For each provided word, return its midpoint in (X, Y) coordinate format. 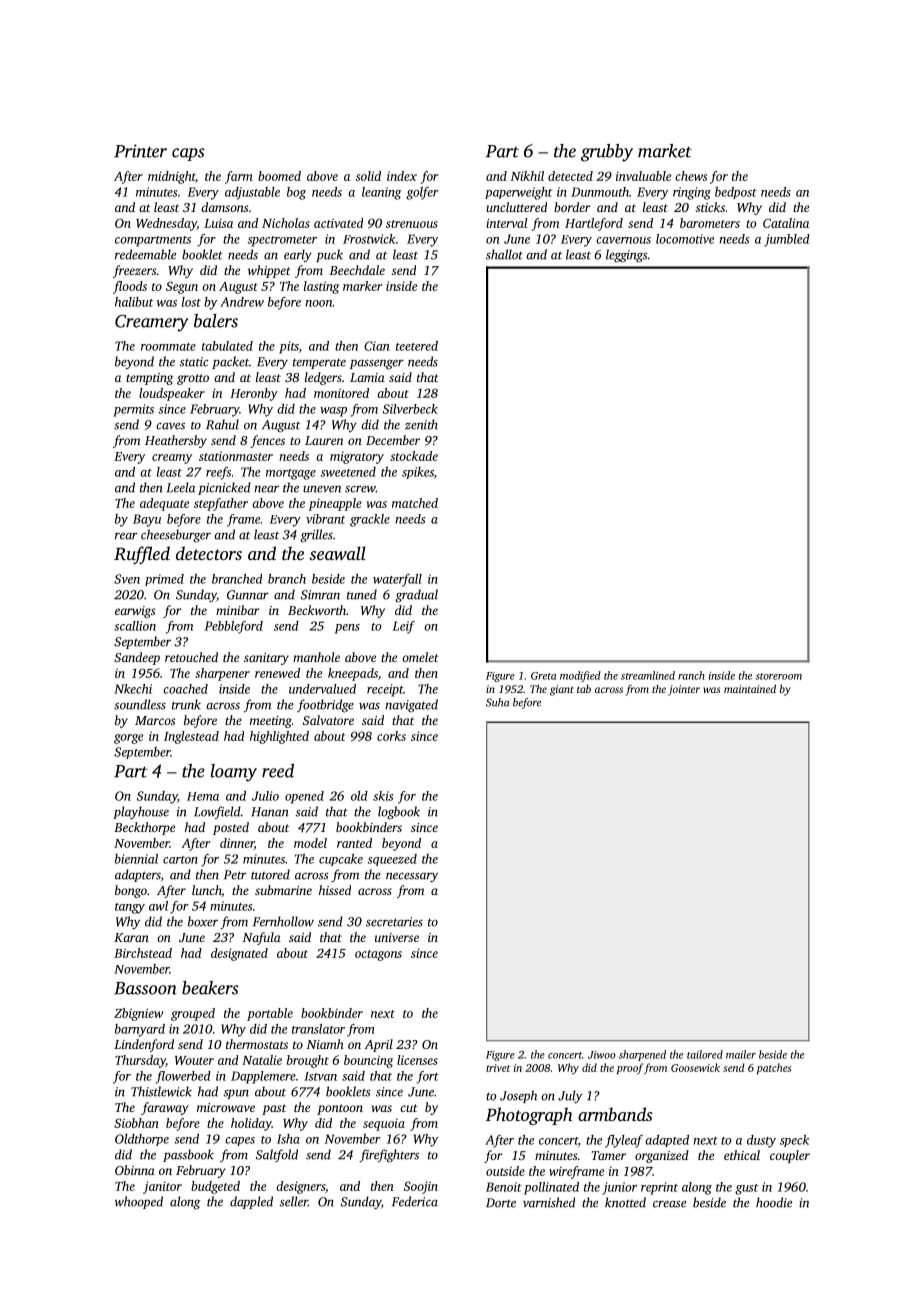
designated (239, 954)
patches (774, 1068)
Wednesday (166, 224)
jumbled (787, 240)
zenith (421, 424)
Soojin (421, 1187)
